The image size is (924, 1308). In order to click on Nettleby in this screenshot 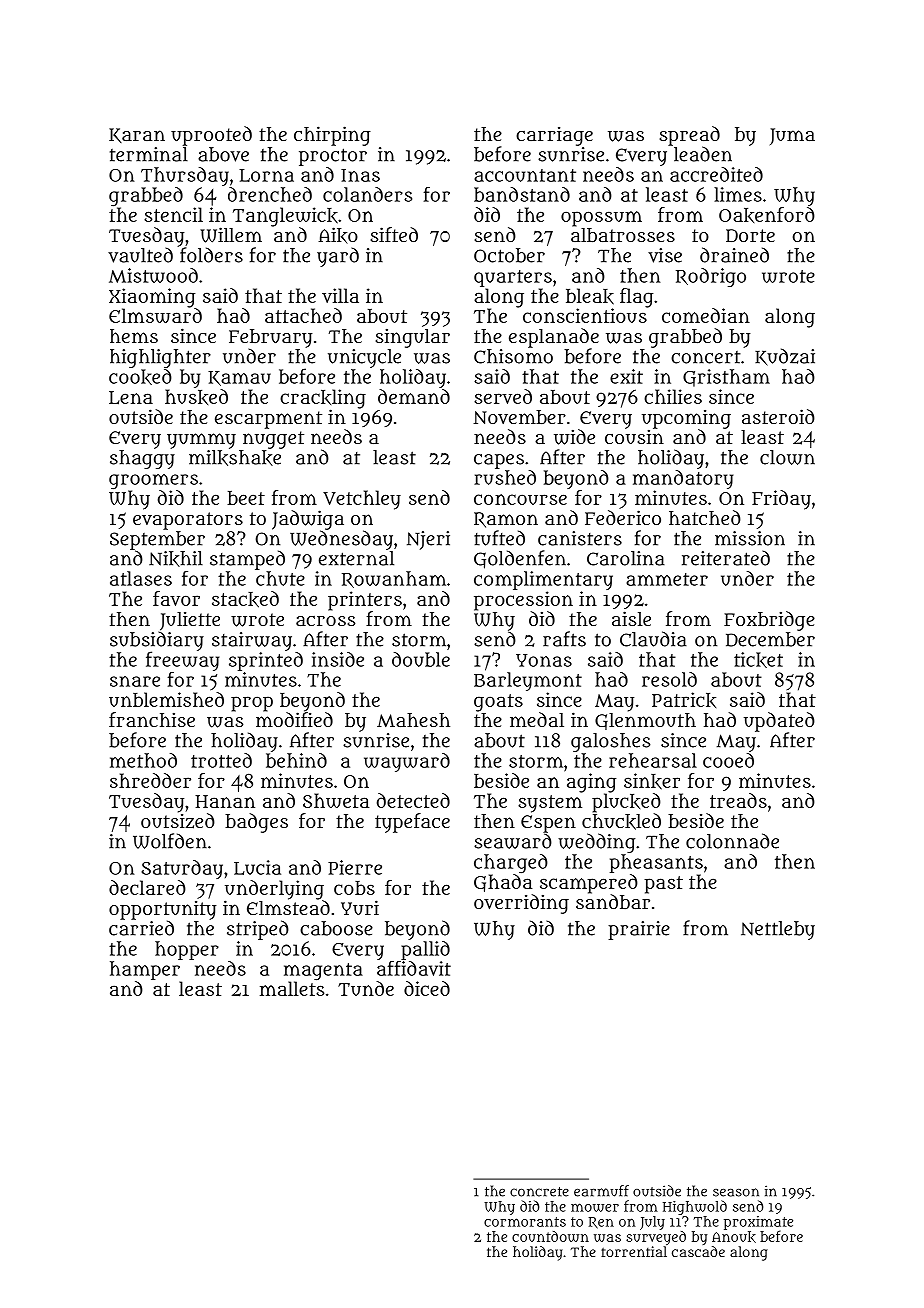, I will do `click(778, 930)`.
